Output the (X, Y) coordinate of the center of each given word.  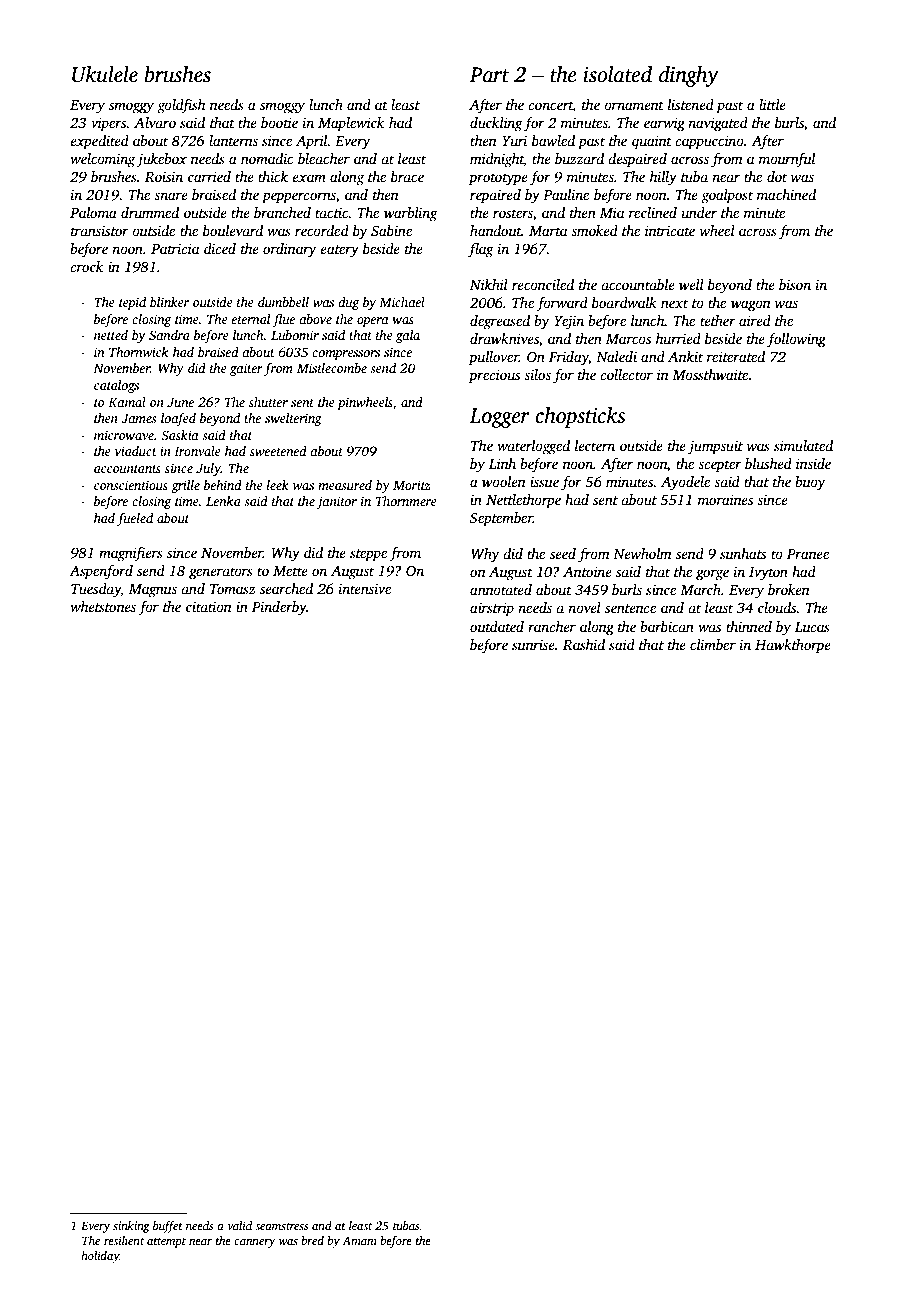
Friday (568, 358)
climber (713, 644)
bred (312, 1240)
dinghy (689, 76)
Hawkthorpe (793, 646)
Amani (359, 1240)
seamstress (282, 1226)
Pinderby (279, 608)
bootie (279, 122)
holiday (100, 1257)
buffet (168, 1227)
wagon (751, 306)
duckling (496, 124)
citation (209, 606)
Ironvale (197, 451)
